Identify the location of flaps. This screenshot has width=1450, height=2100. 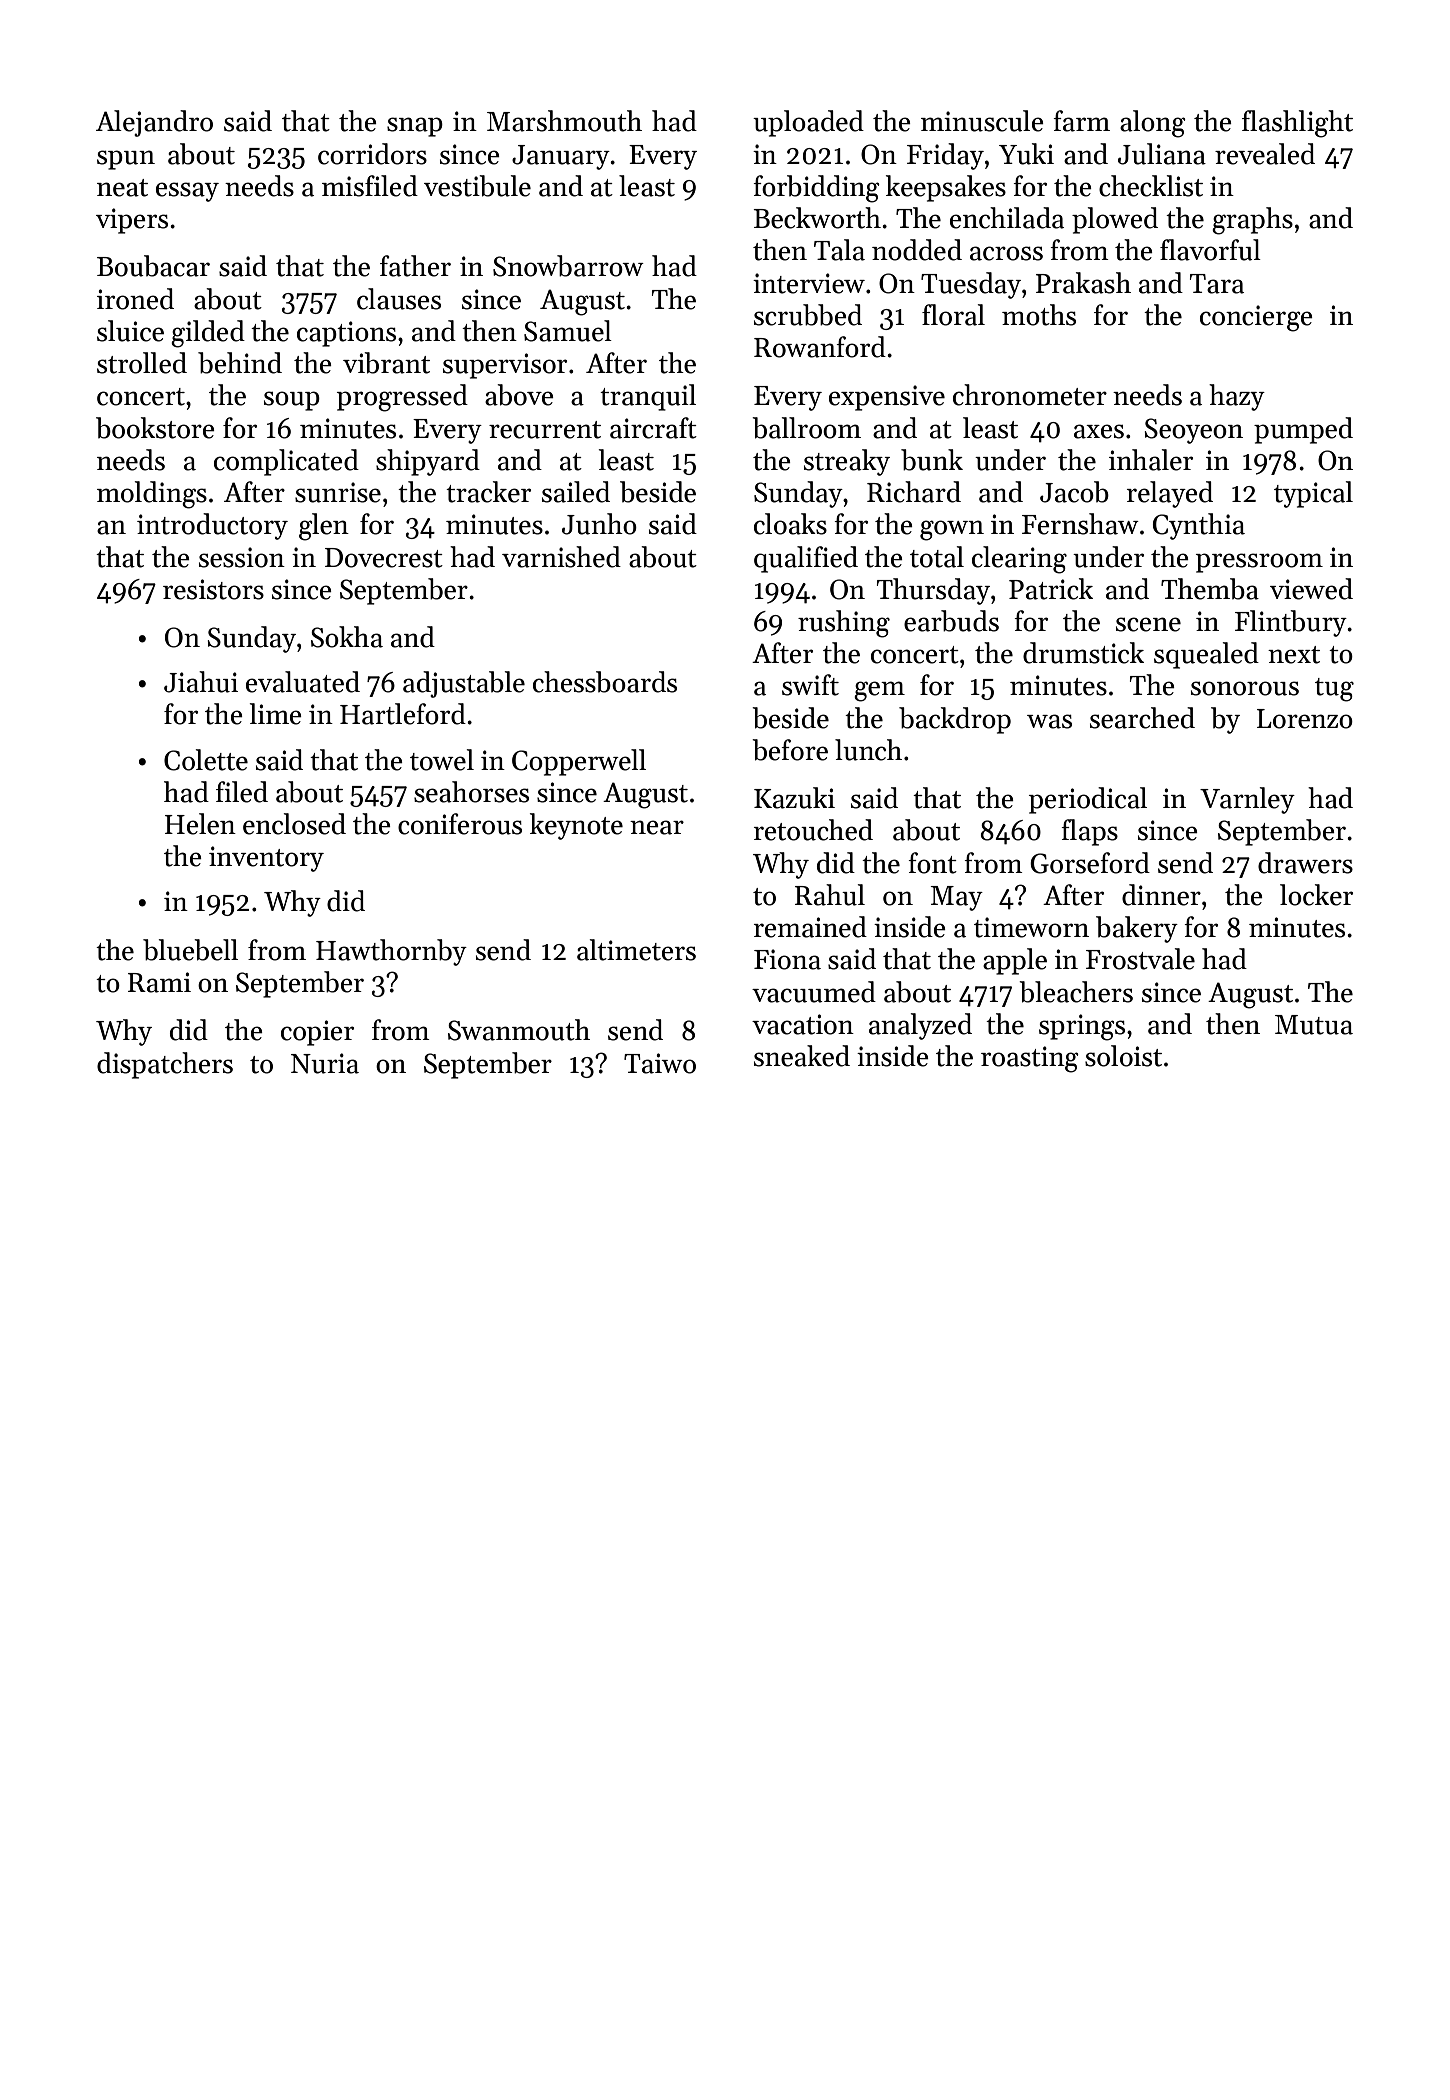
(1089, 832).
